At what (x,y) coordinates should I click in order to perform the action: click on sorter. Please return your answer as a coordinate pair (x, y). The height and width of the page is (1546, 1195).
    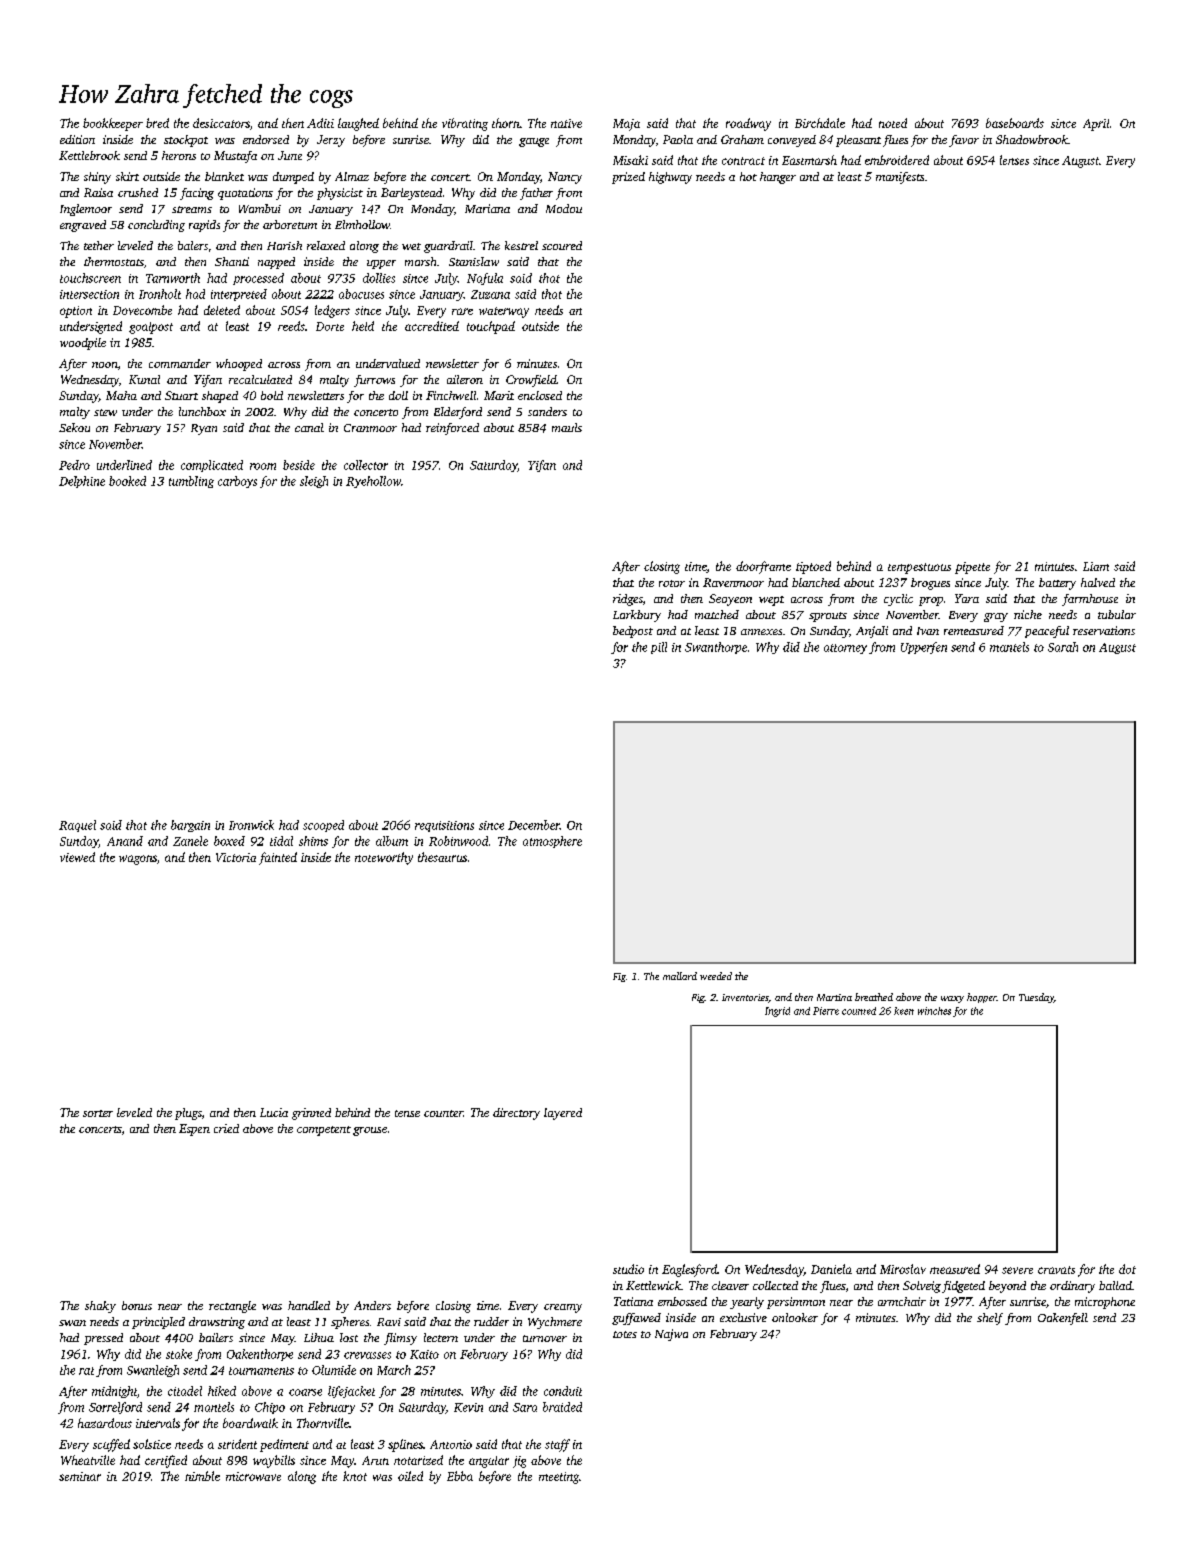
    Looking at the image, I should click on (98, 1113).
